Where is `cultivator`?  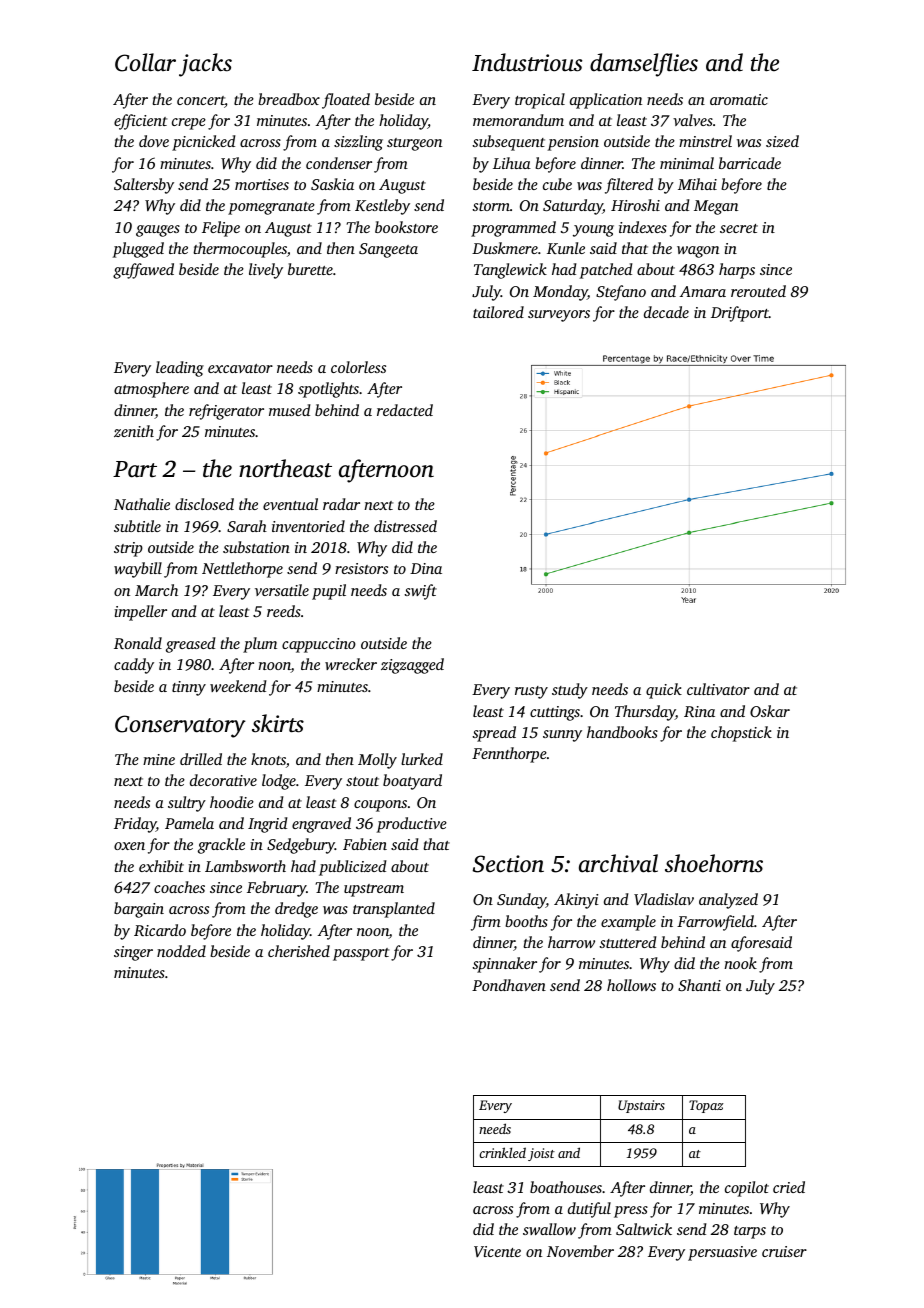 cultivator is located at coordinates (718, 689).
